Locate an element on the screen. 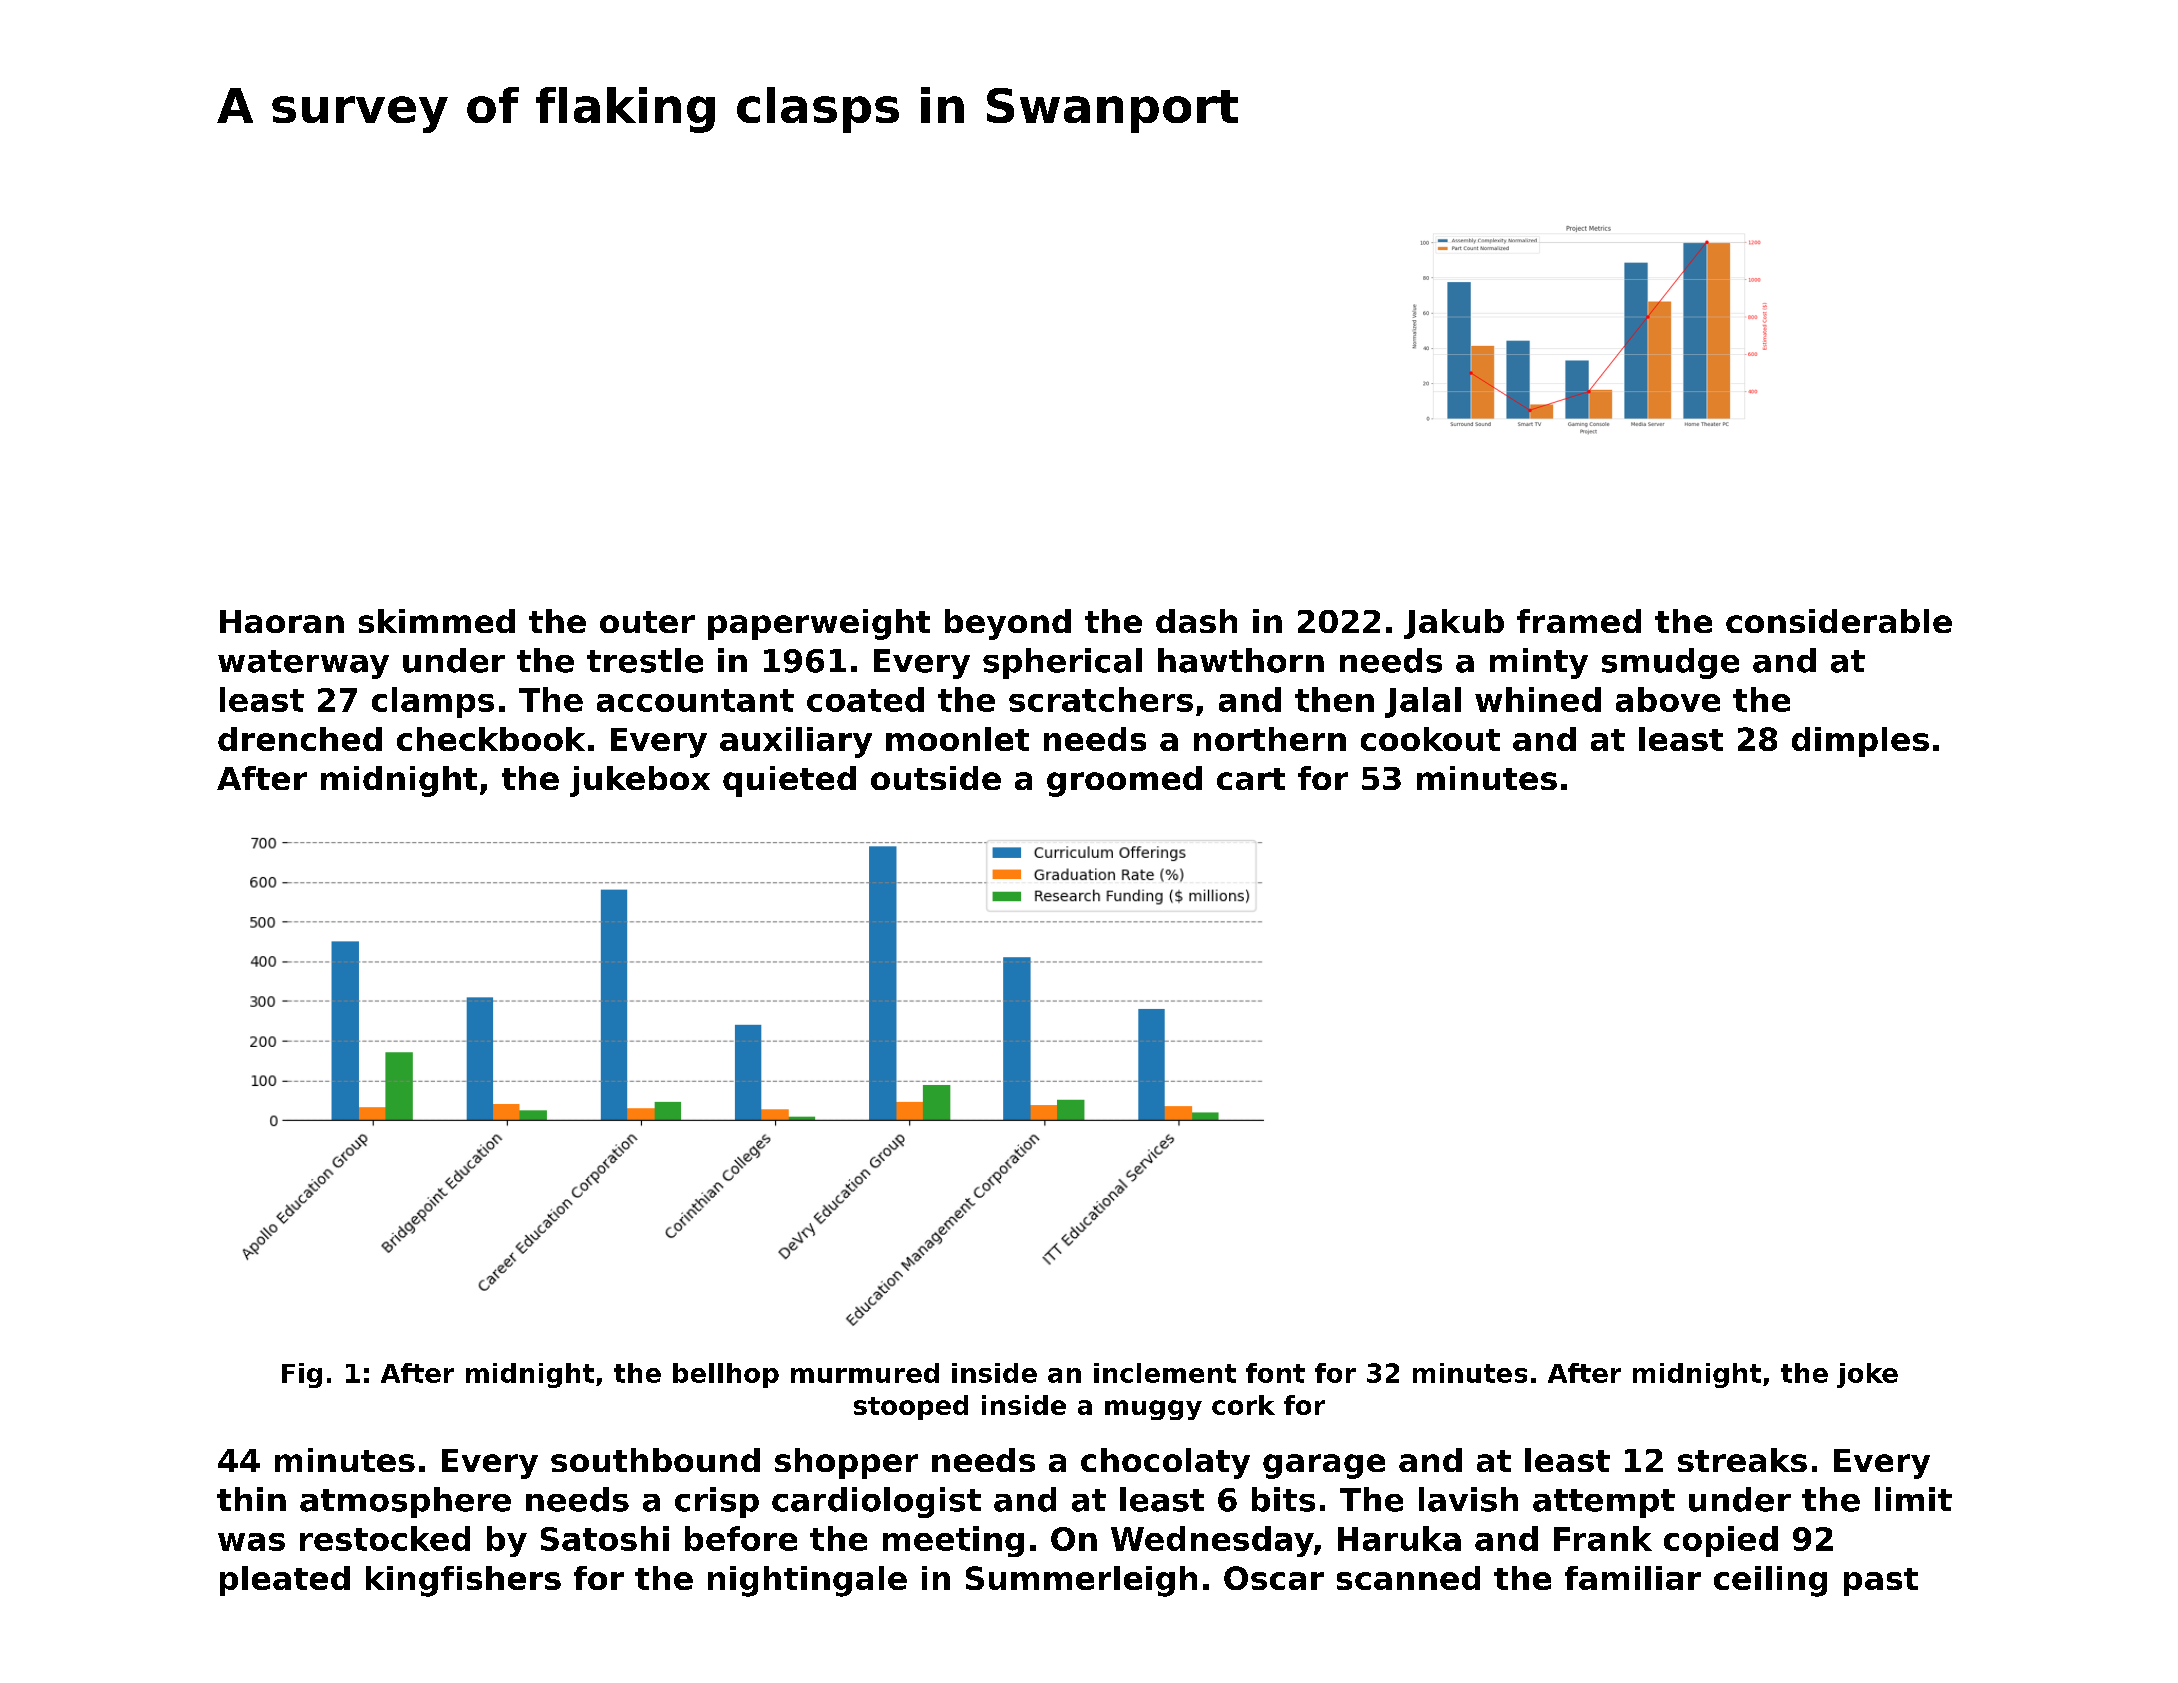  cart is located at coordinates (1251, 779).
